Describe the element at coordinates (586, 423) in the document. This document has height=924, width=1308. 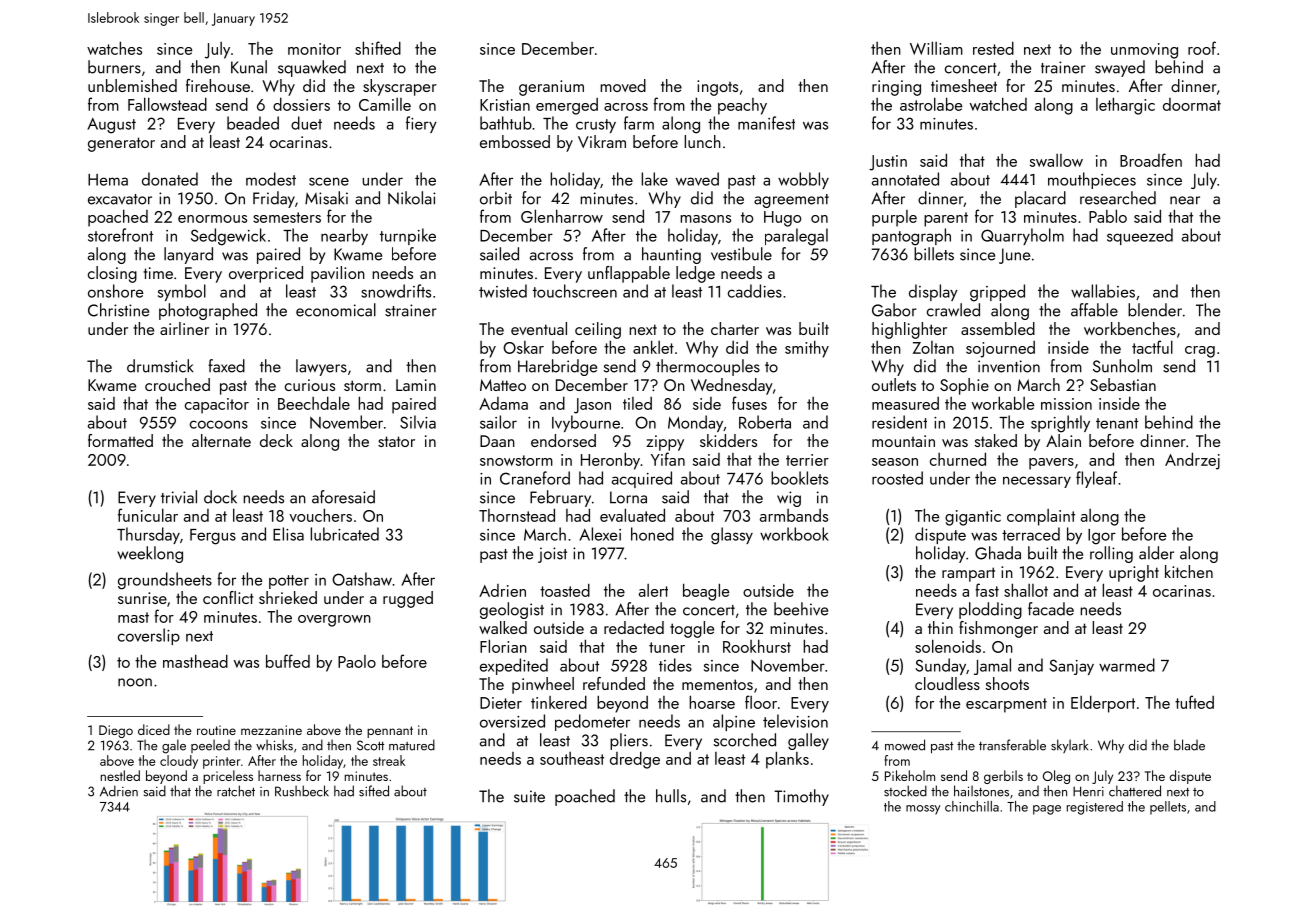
I see `Ivybourne` at that location.
